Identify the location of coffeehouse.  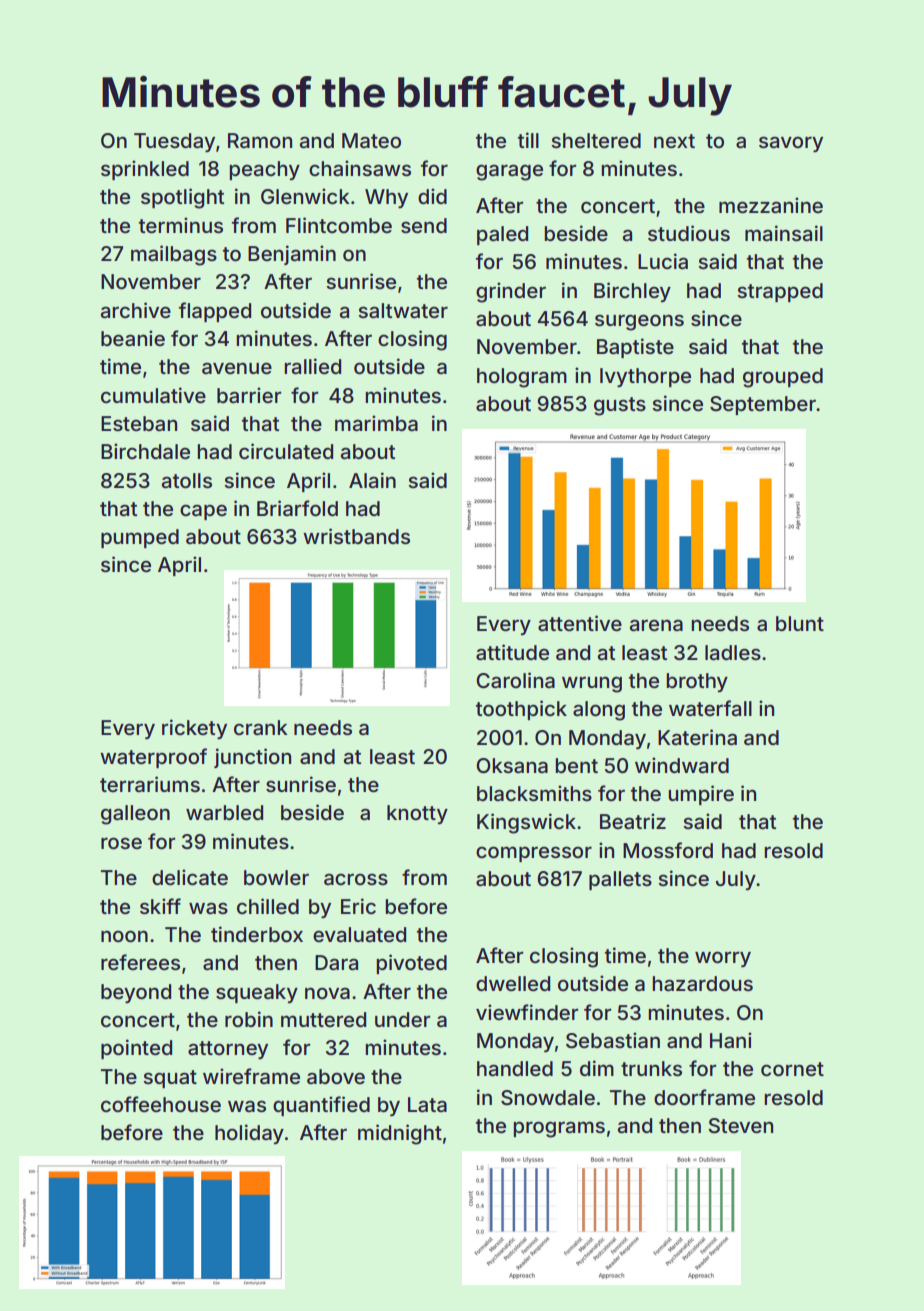
(161, 1104).
